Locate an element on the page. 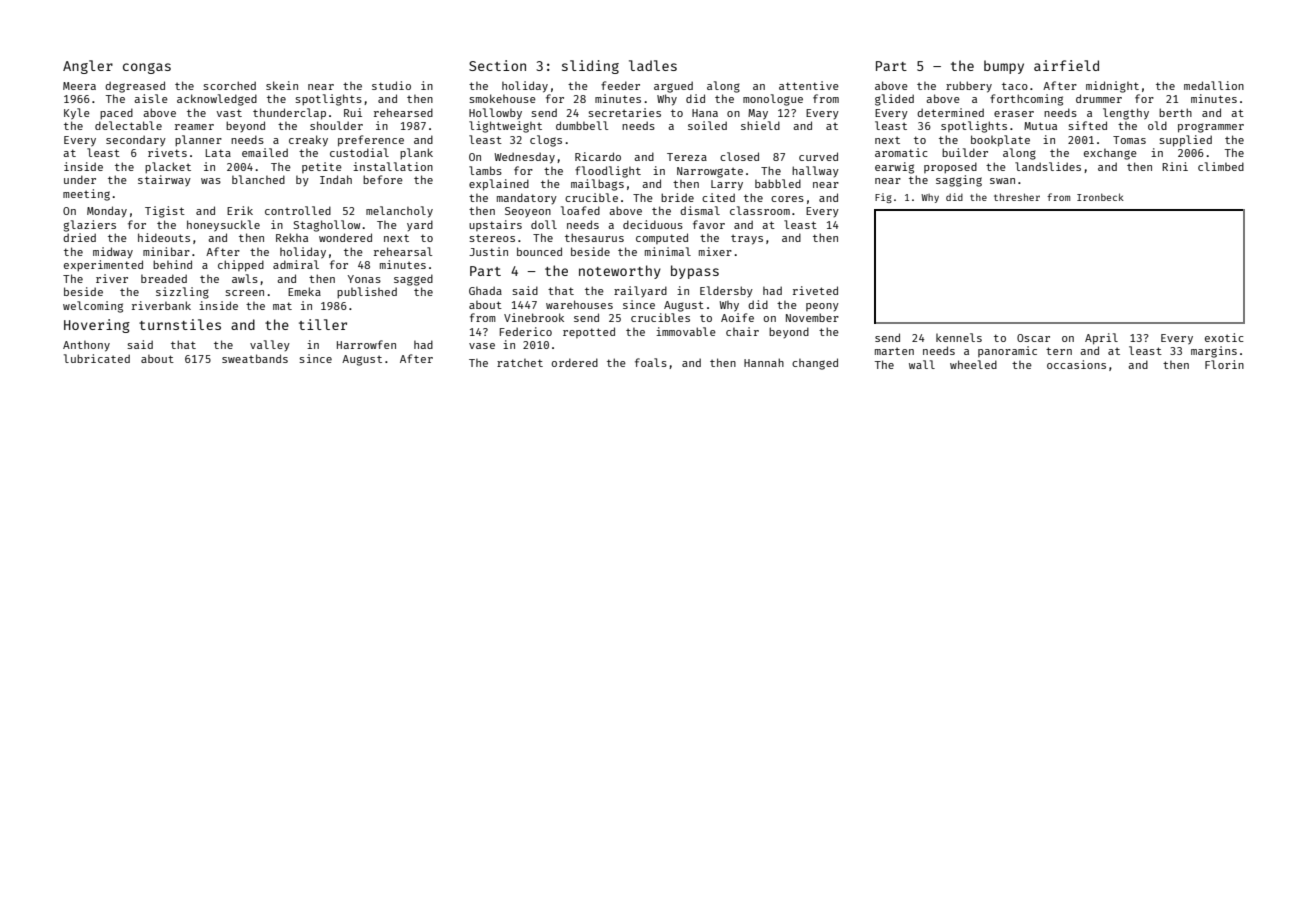 This image has height=924, width=1308. eraser is located at coordinates (1014, 114).
